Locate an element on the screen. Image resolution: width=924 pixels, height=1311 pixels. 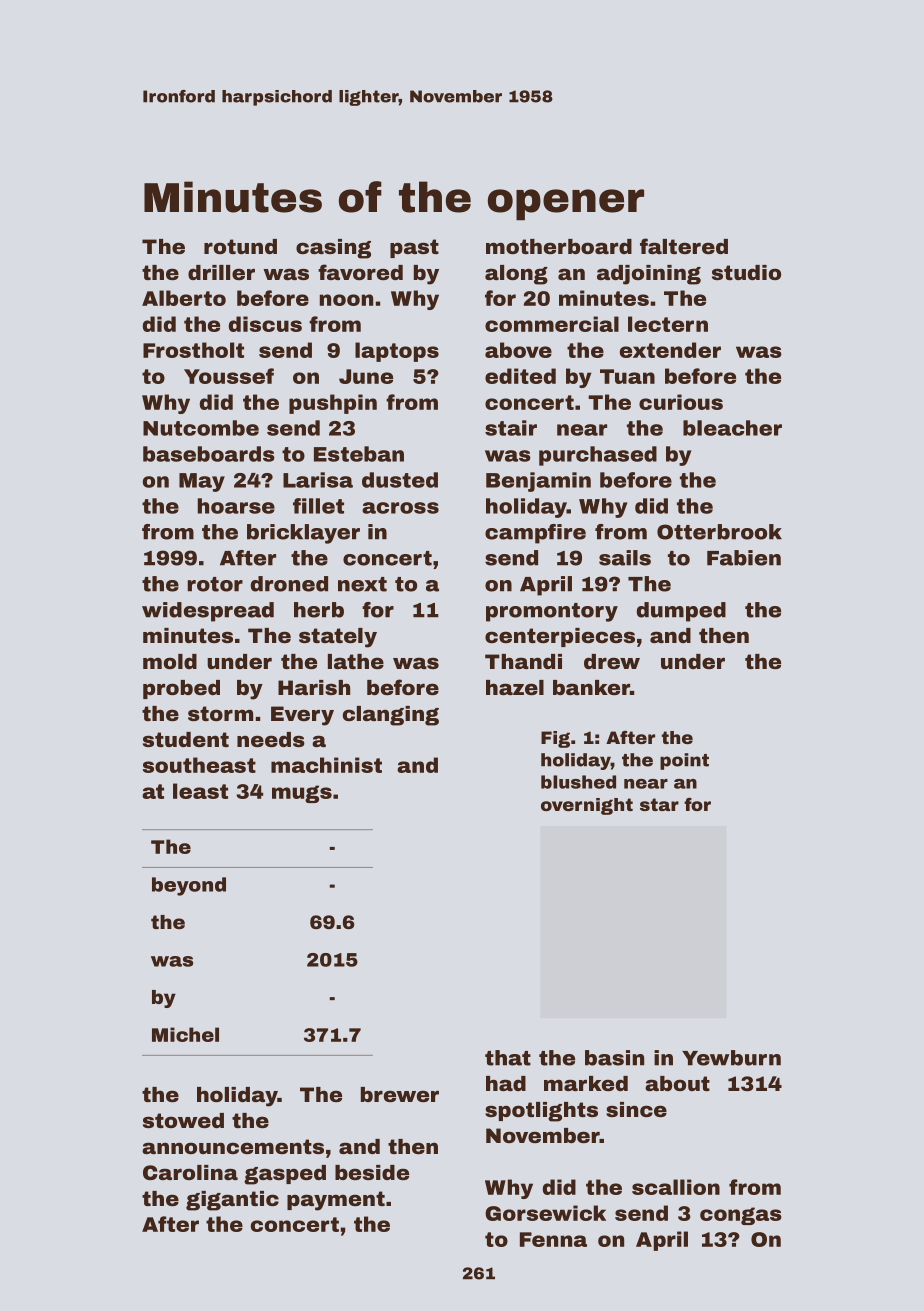
Thandi is located at coordinates (523, 661).
